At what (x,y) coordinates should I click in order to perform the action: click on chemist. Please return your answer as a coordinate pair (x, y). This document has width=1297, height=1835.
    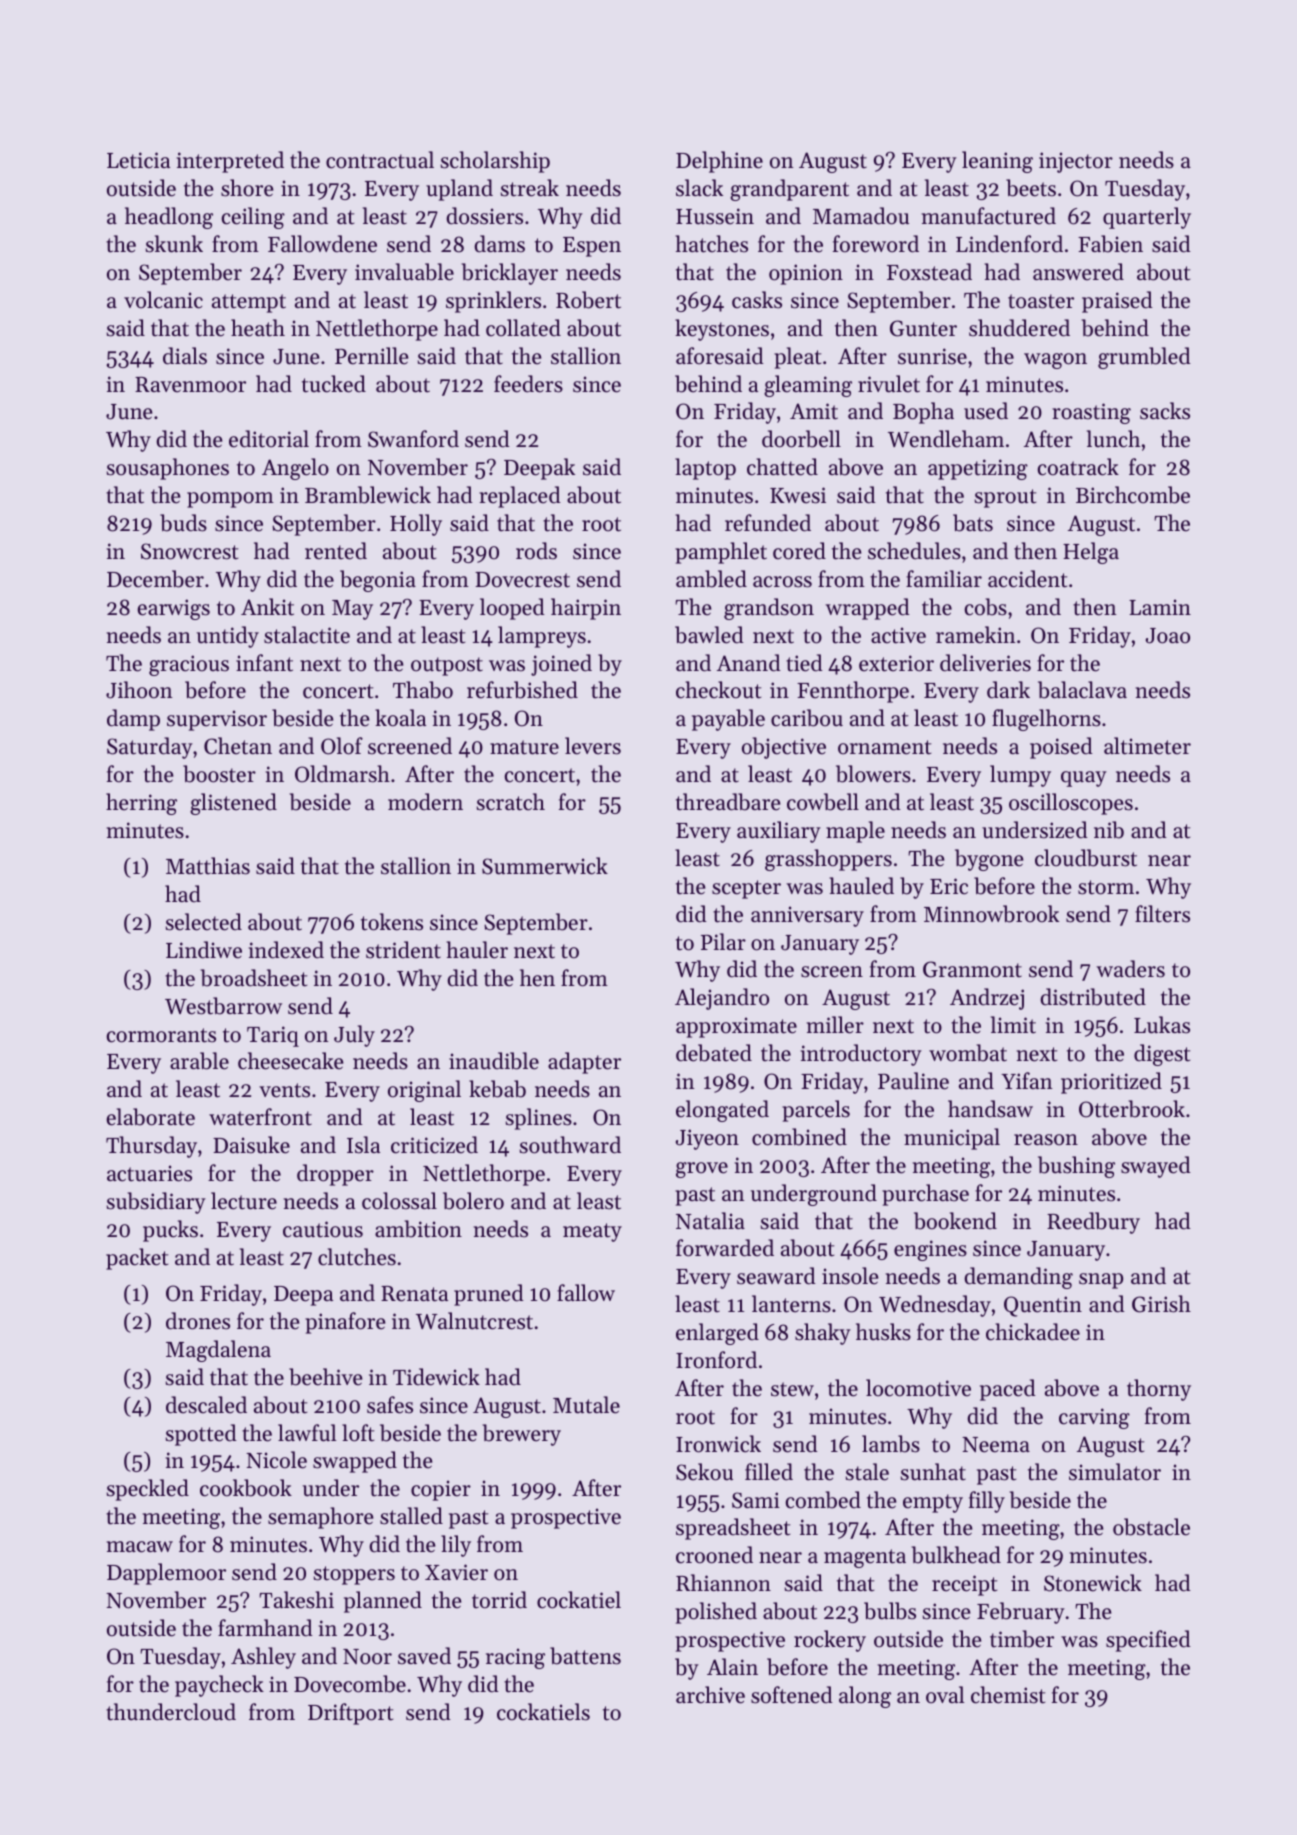
    Looking at the image, I should click on (1008, 1695).
